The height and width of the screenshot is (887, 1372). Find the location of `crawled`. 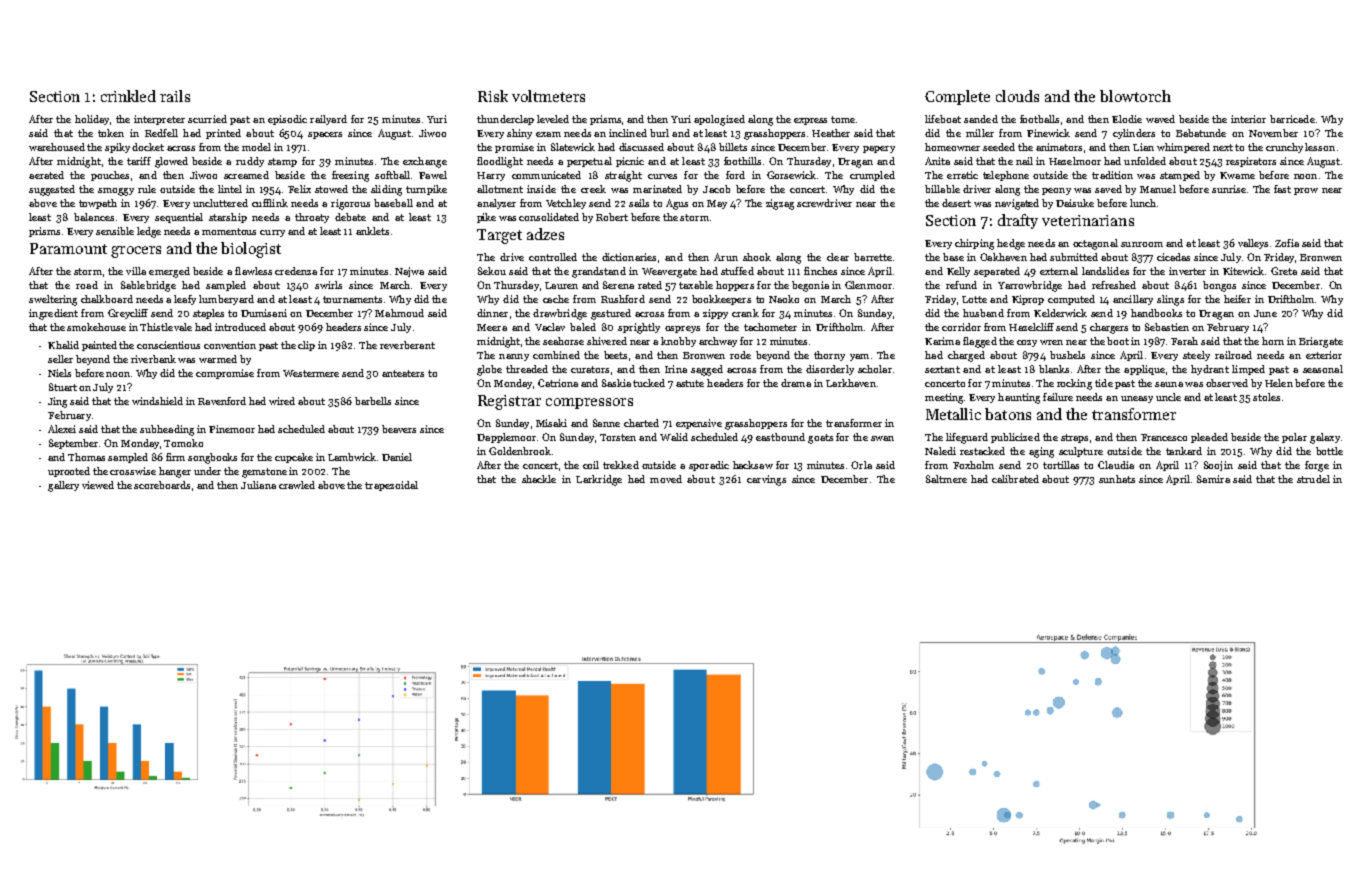

crawled is located at coordinates (297, 485).
